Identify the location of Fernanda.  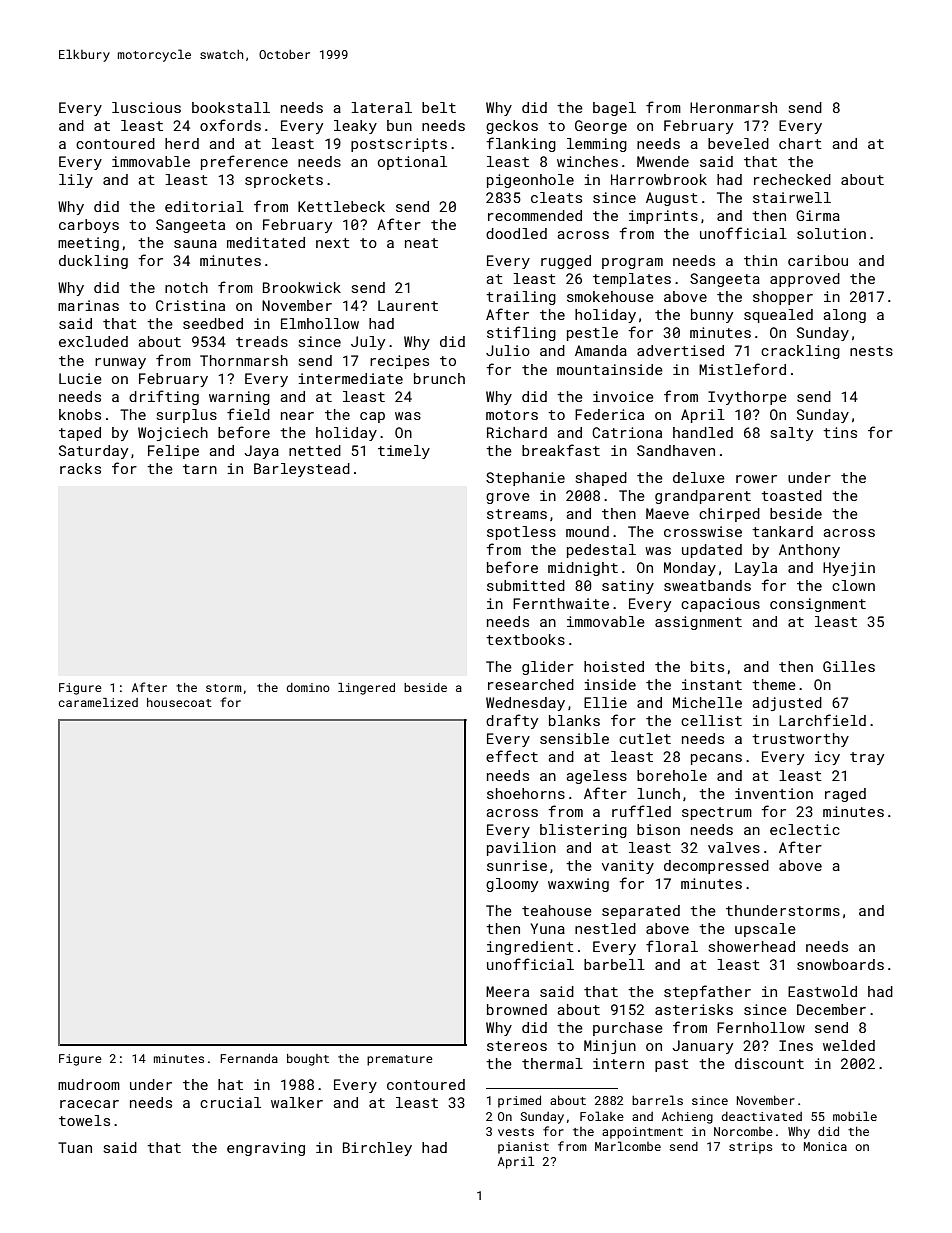
(249, 1058).
